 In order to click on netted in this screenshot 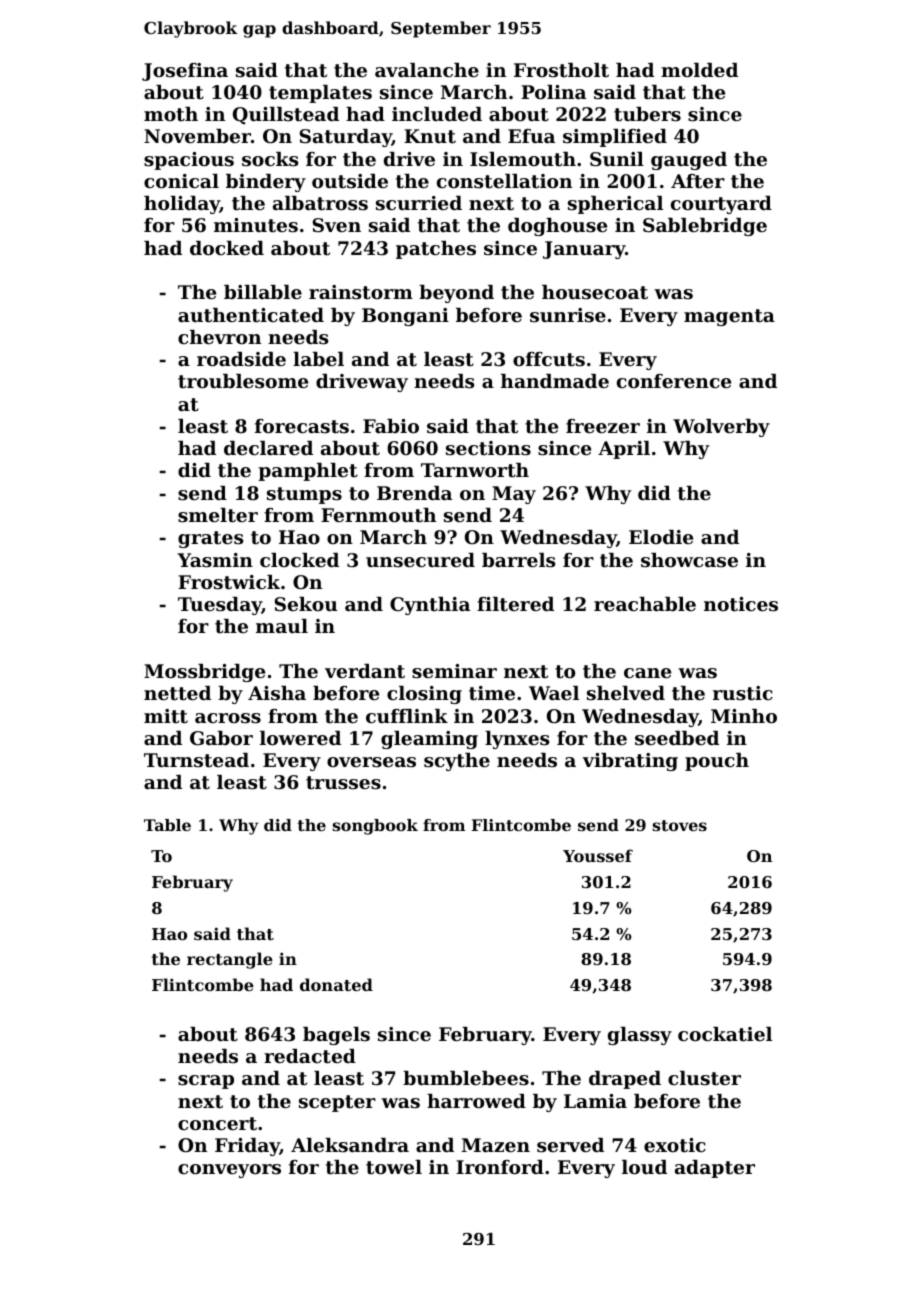, I will do `click(177, 693)`.
